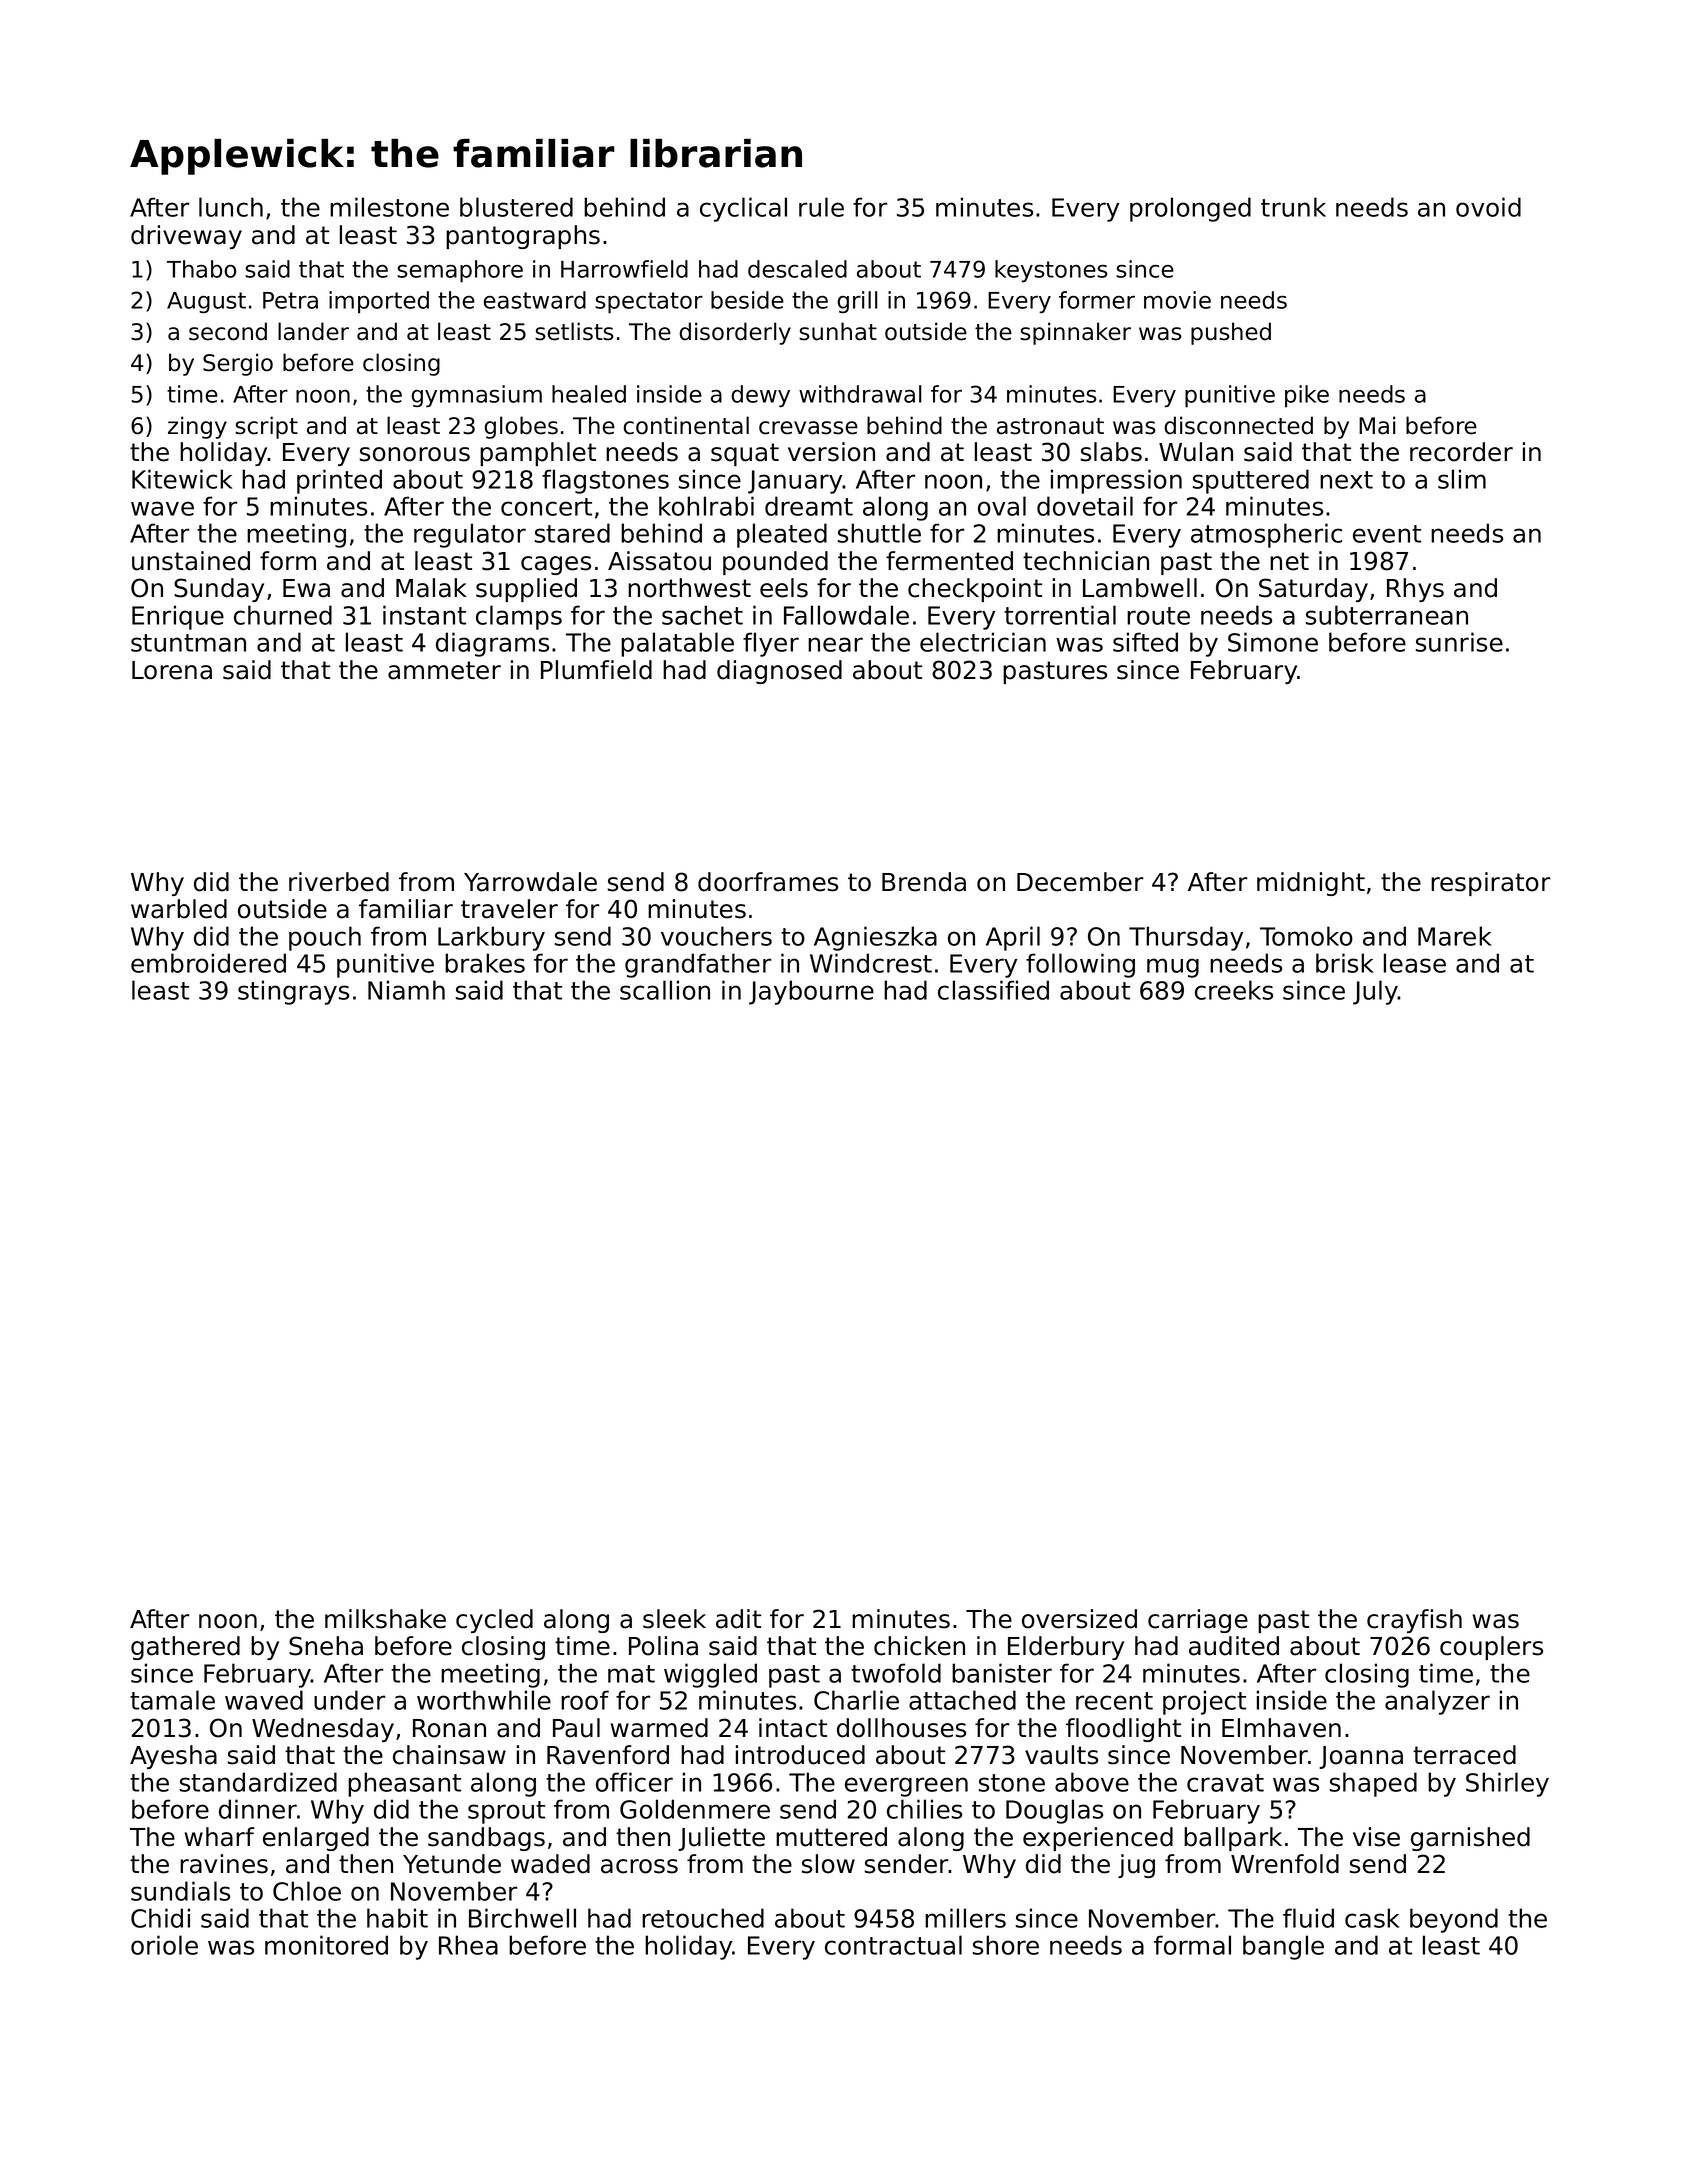 This image has width=1683, height=2178. What do you see at coordinates (1375, 992) in the image?
I see `July` at bounding box center [1375, 992].
